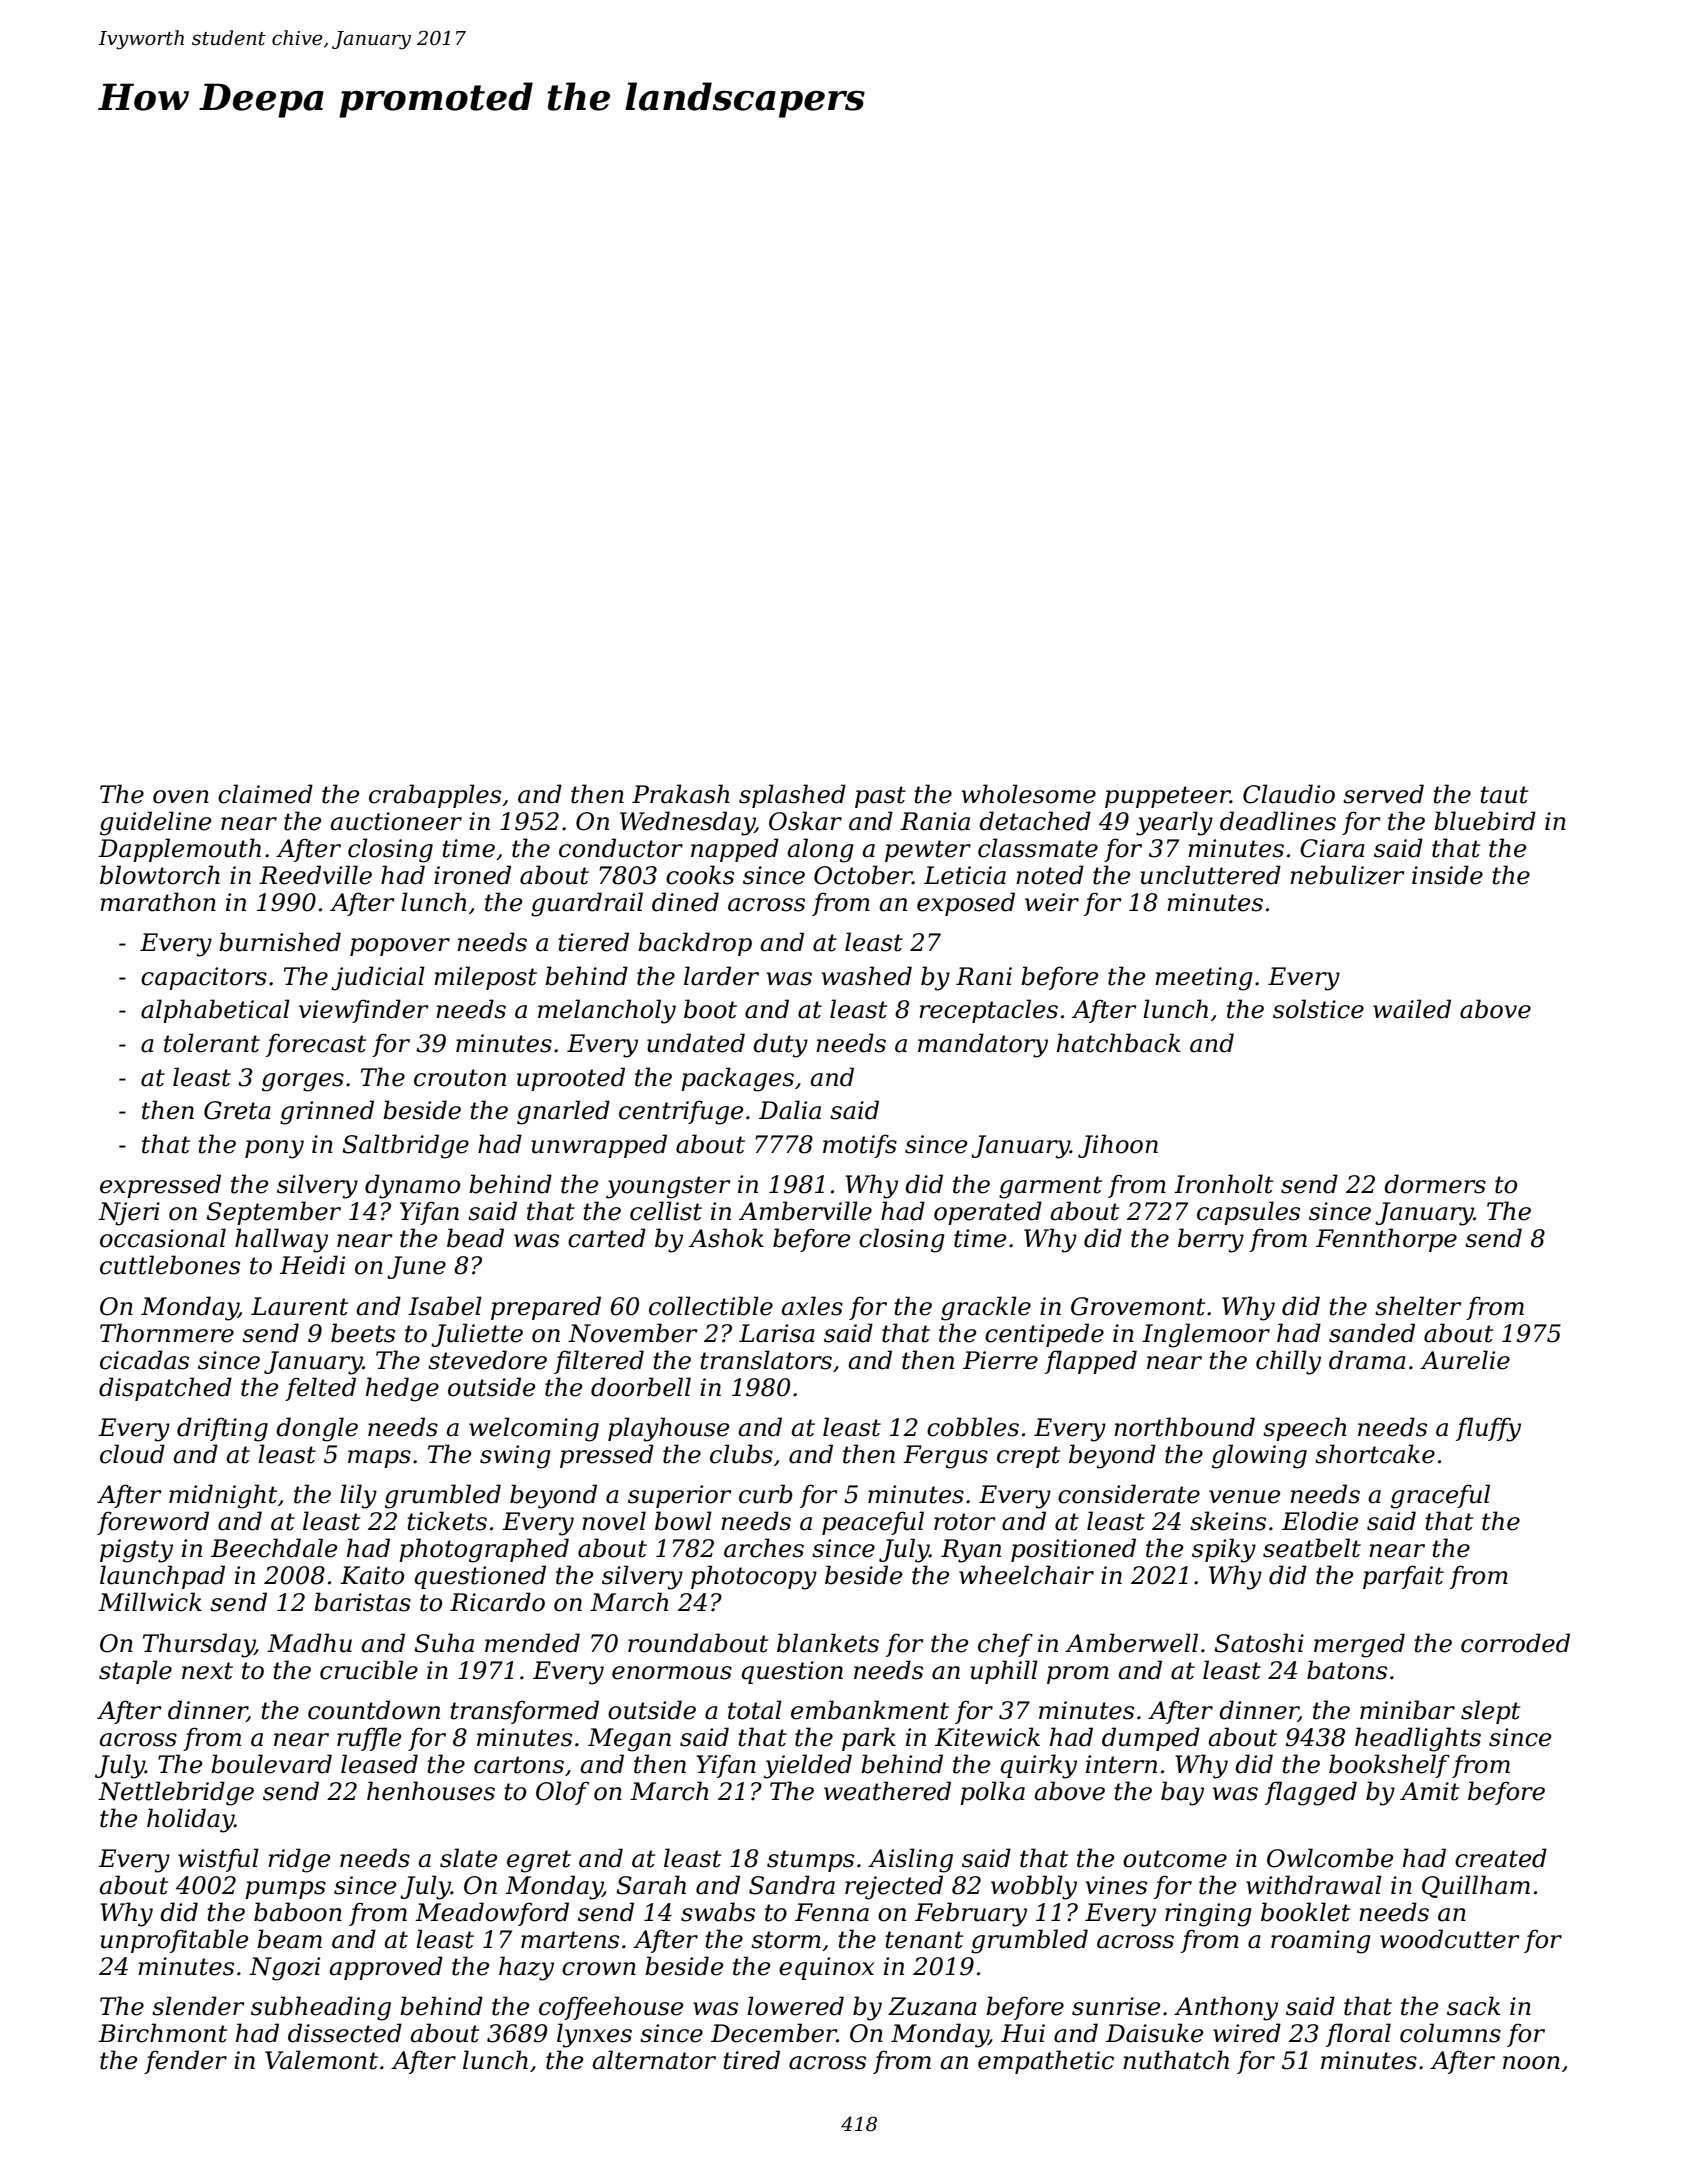  Describe the element at coordinates (1372, 1333) in the screenshot. I see `sanded` at that location.
